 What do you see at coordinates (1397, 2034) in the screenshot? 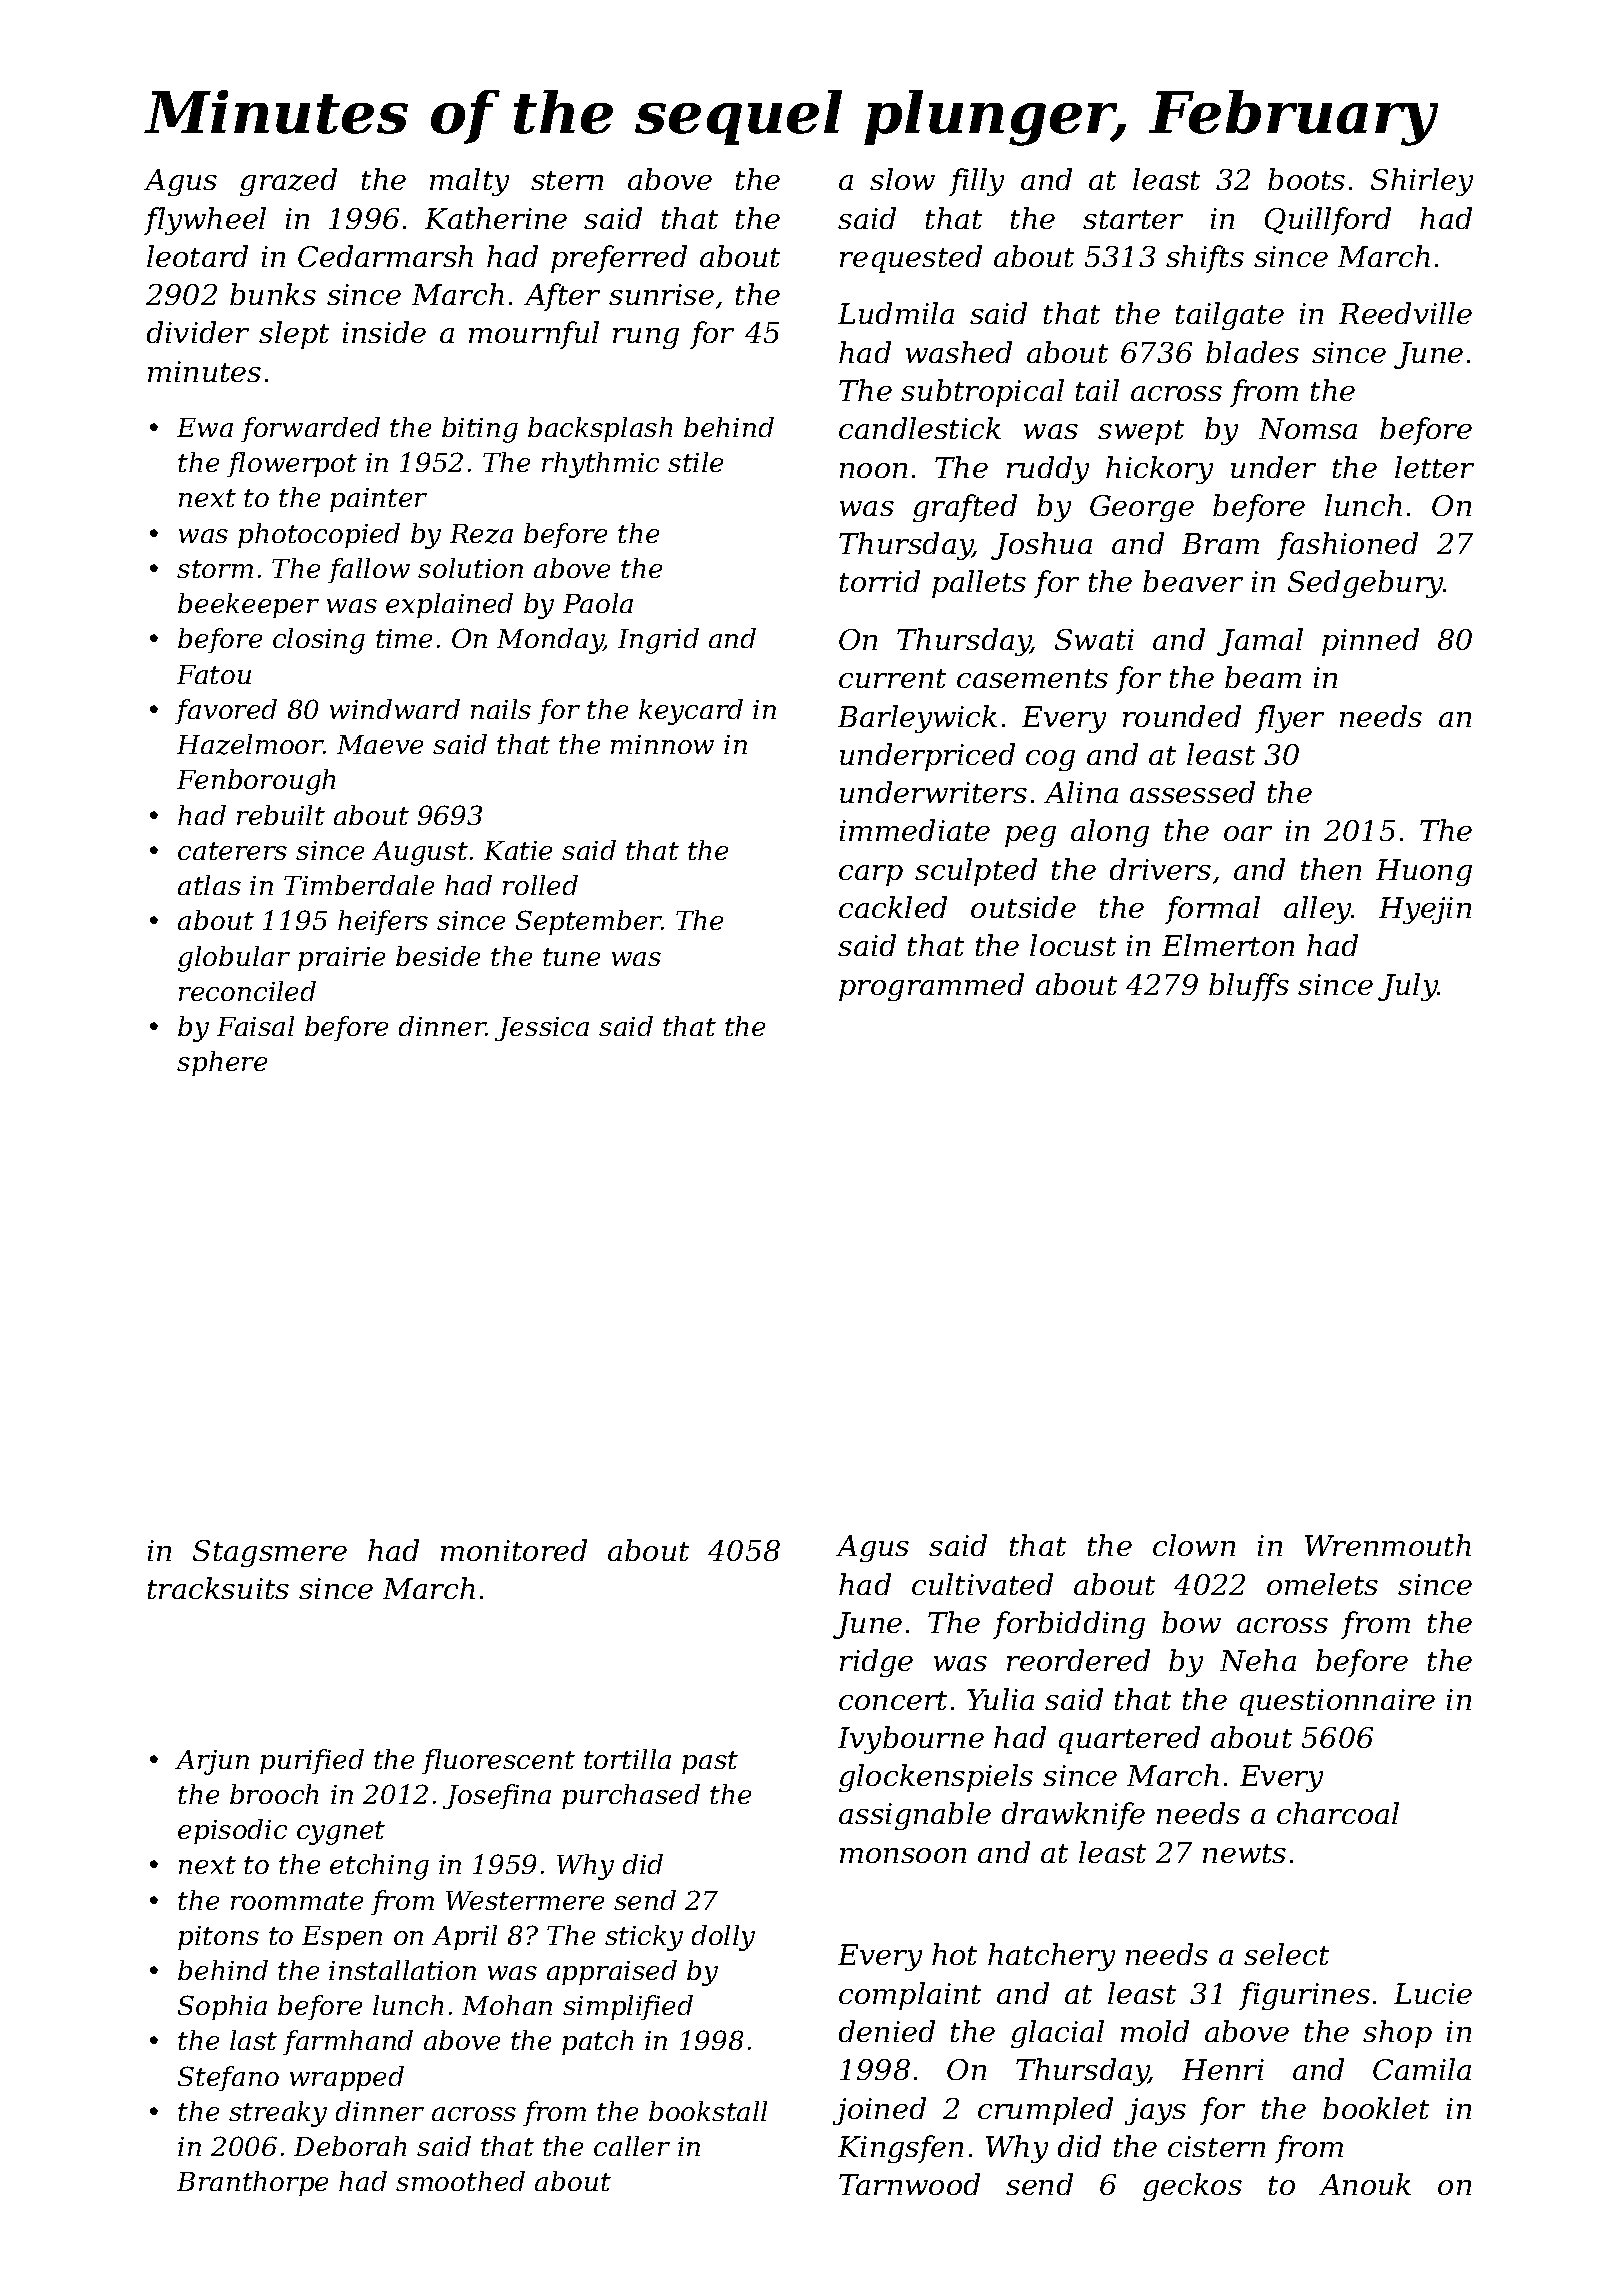
I see `shop` at bounding box center [1397, 2034].
